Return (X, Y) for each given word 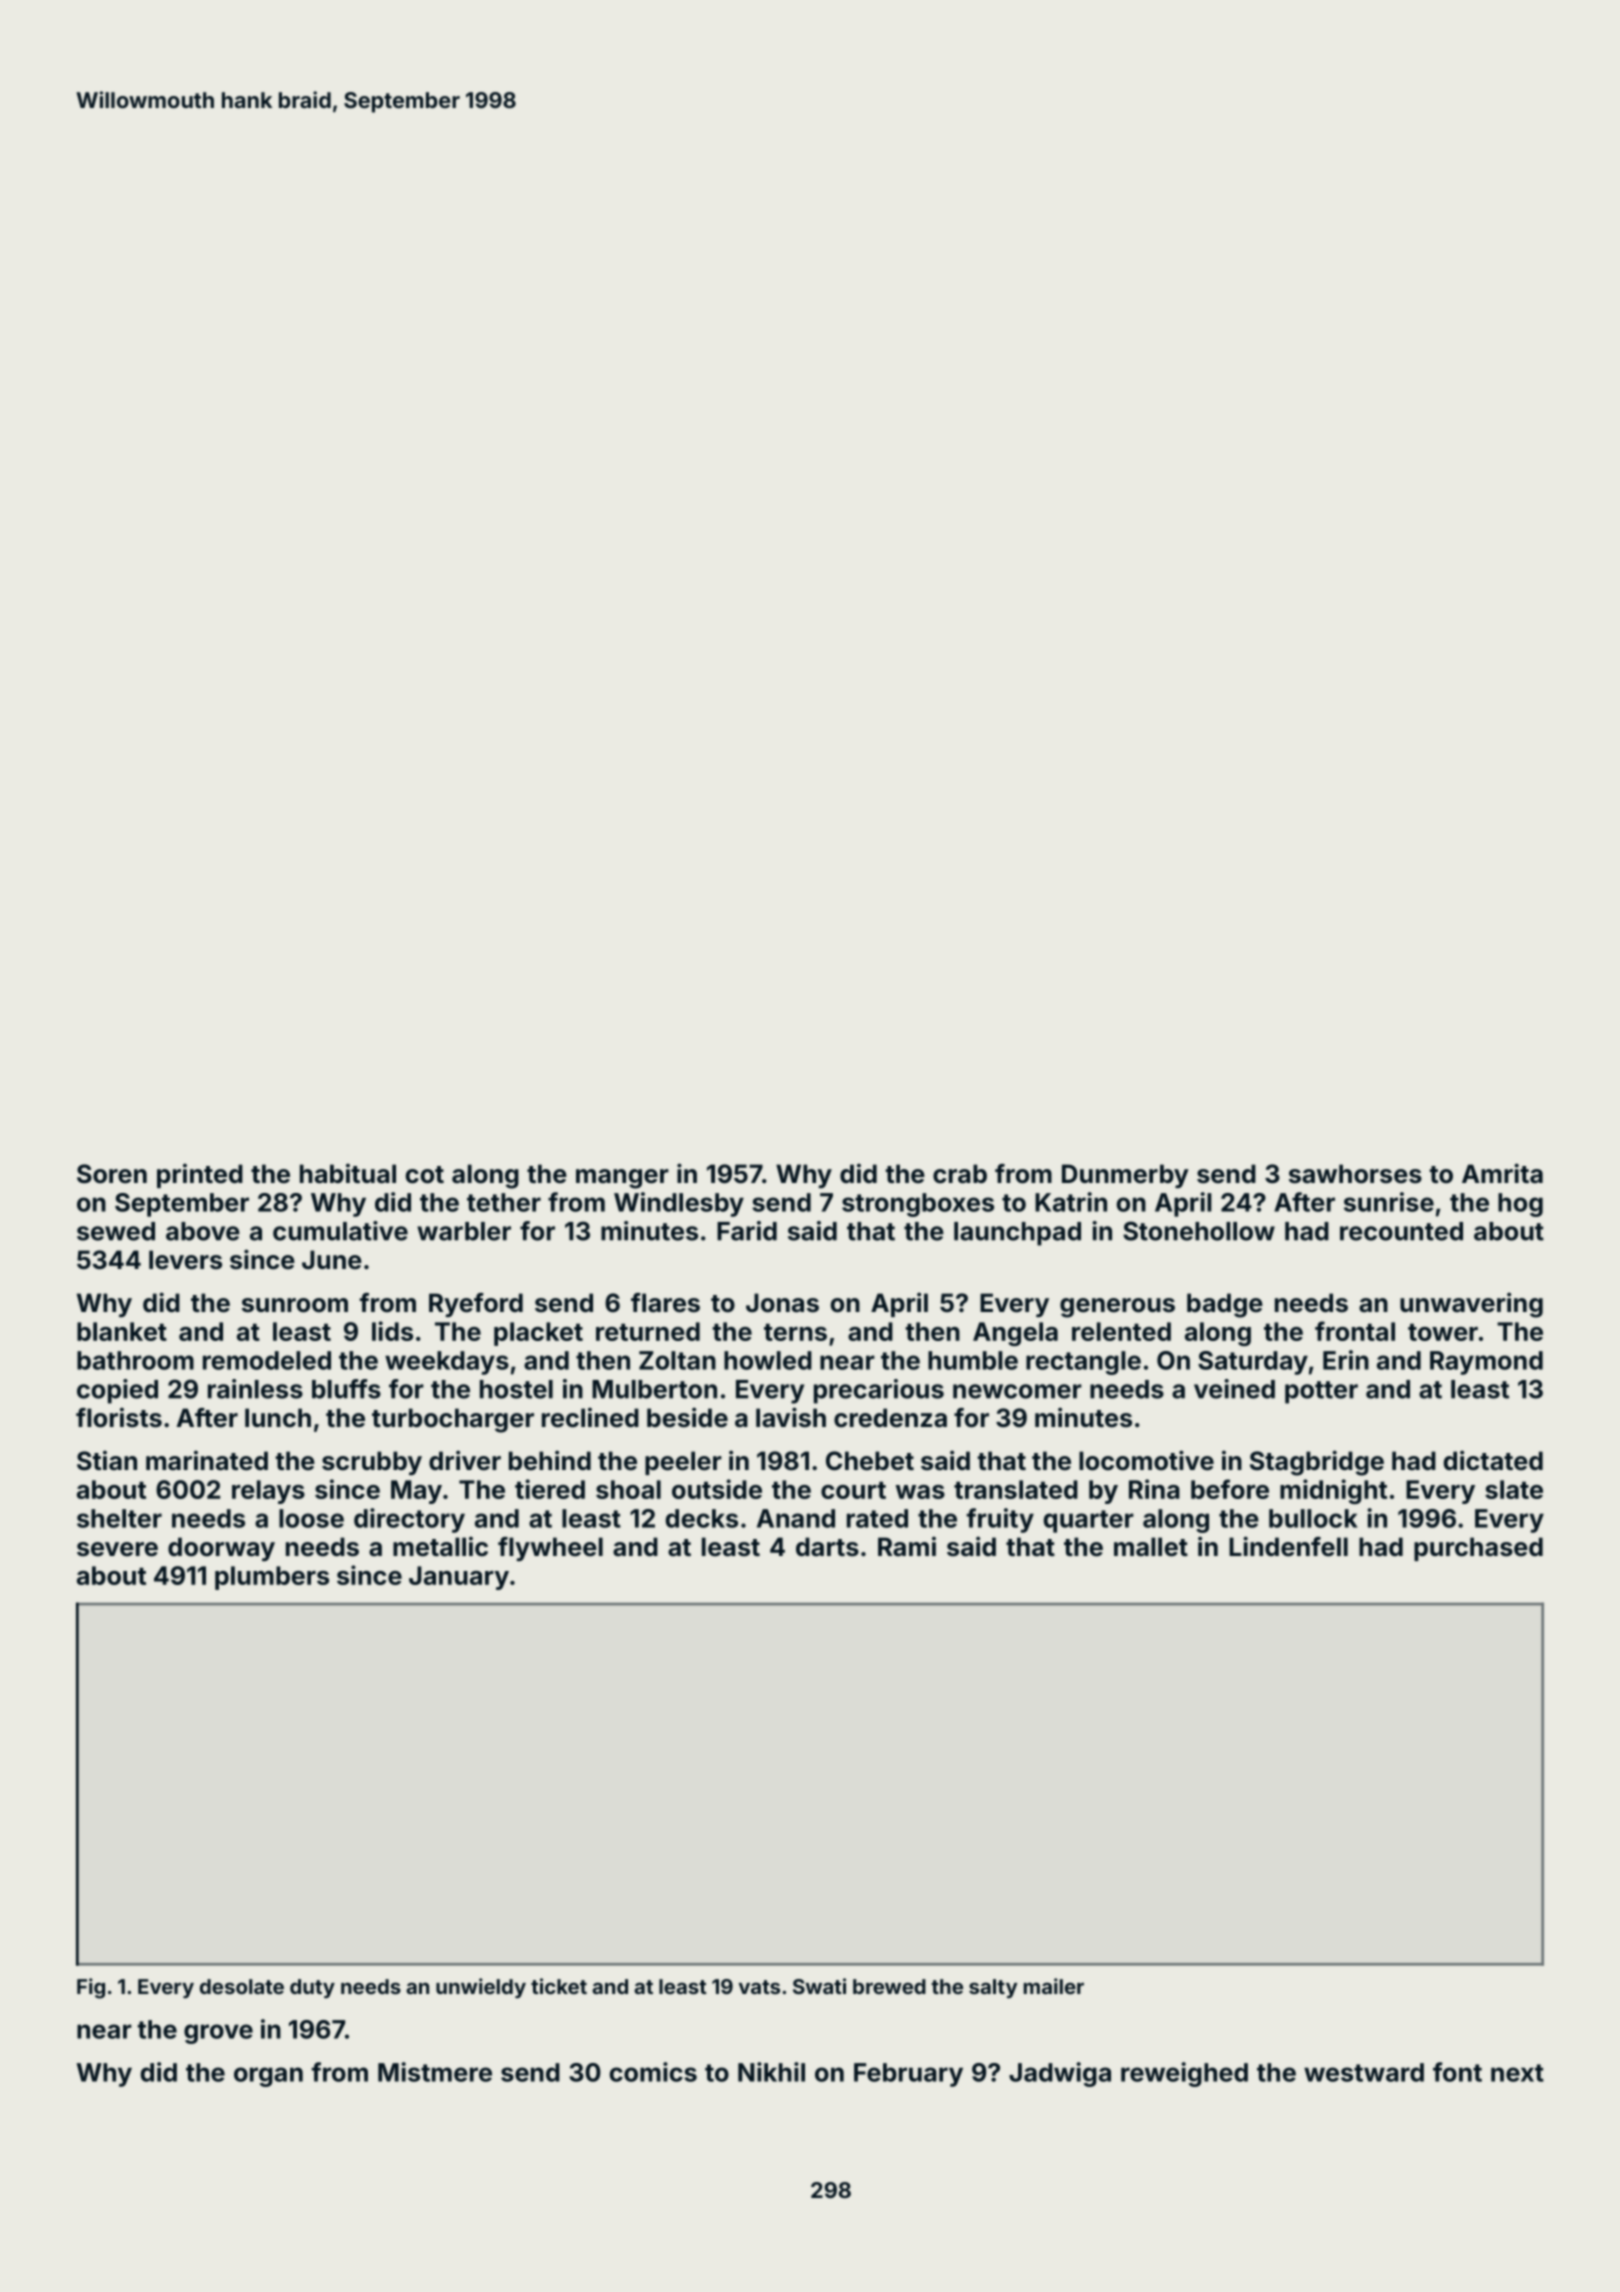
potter (1321, 1392)
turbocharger (453, 1420)
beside (687, 1417)
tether (504, 1202)
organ (268, 2077)
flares (665, 1303)
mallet (1151, 1547)
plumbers (272, 1578)
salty (993, 1988)
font (1457, 2072)
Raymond (1486, 1363)
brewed (889, 1986)
